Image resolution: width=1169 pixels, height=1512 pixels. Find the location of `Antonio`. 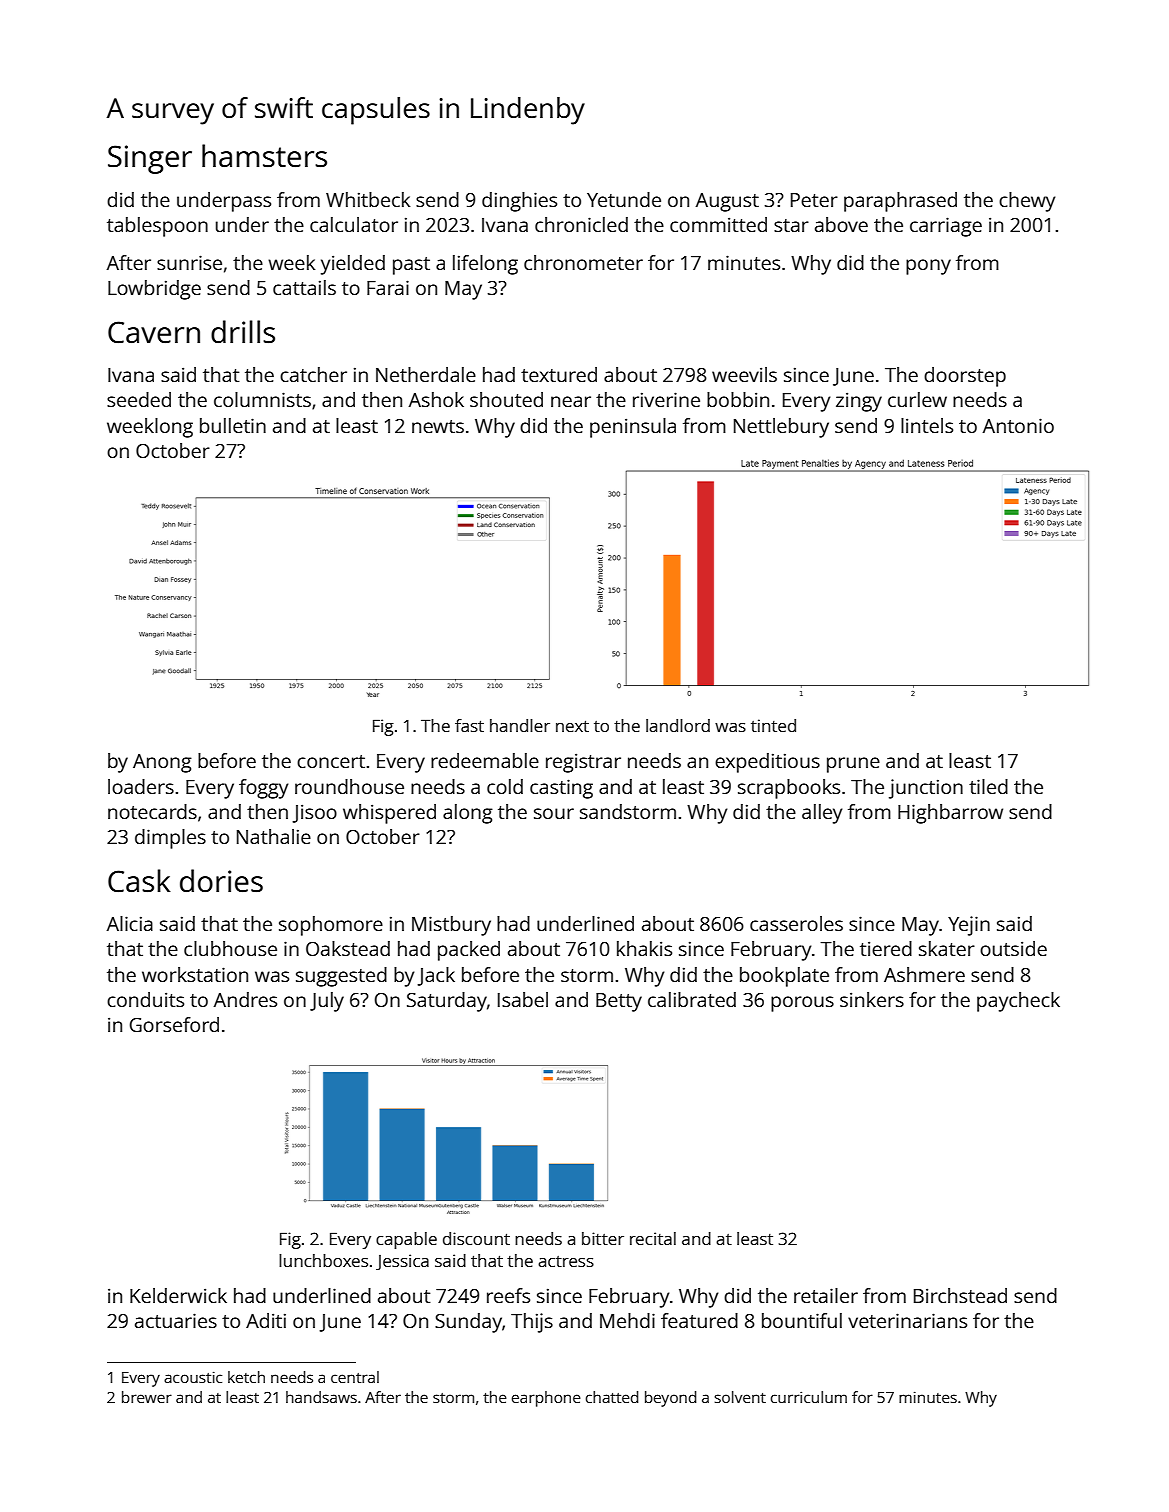

Antonio is located at coordinates (1018, 425).
